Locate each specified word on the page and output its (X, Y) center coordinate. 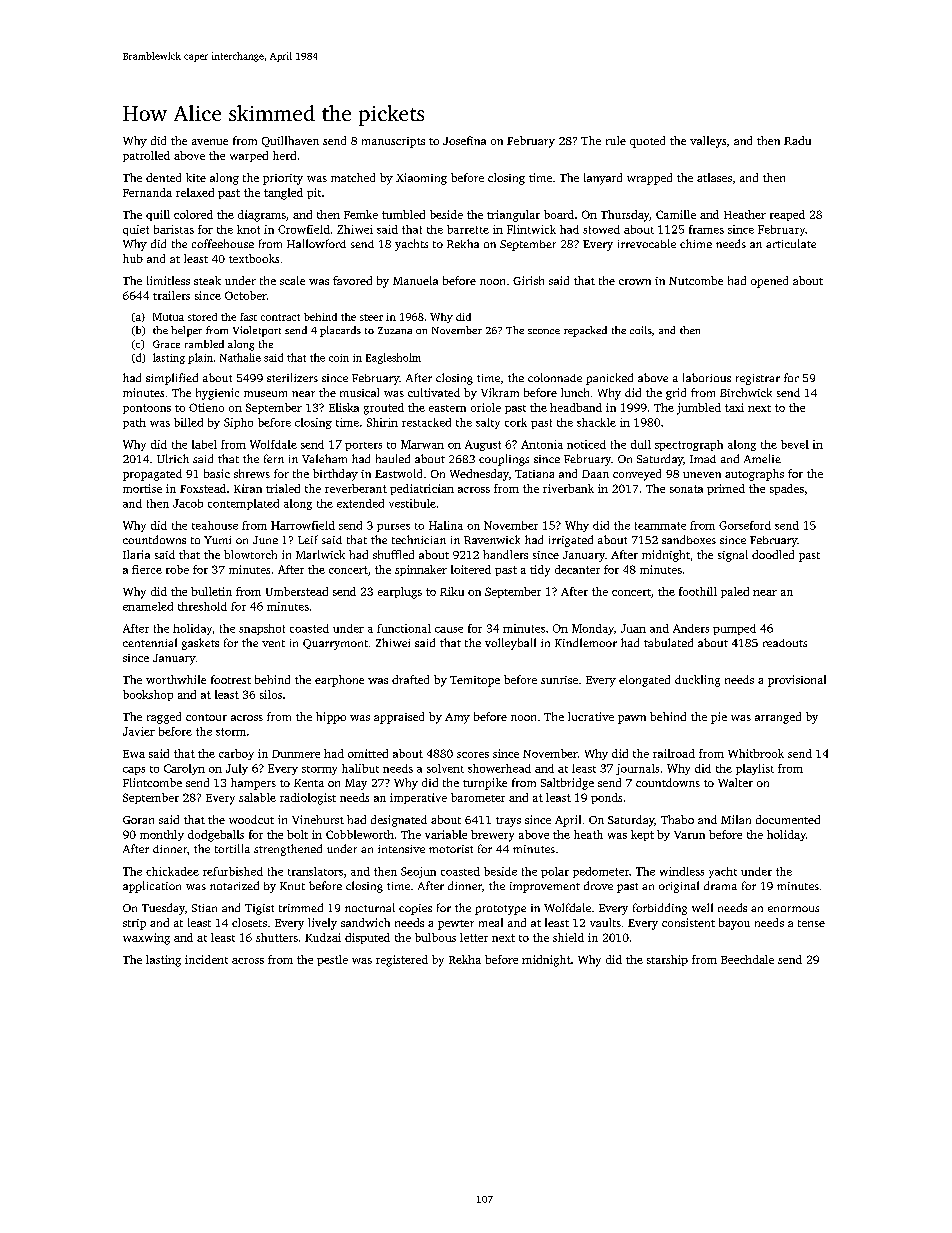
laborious (707, 377)
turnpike (485, 784)
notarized (234, 885)
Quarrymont (335, 644)
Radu (797, 140)
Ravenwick (492, 539)
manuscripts (393, 142)
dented (163, 177)
